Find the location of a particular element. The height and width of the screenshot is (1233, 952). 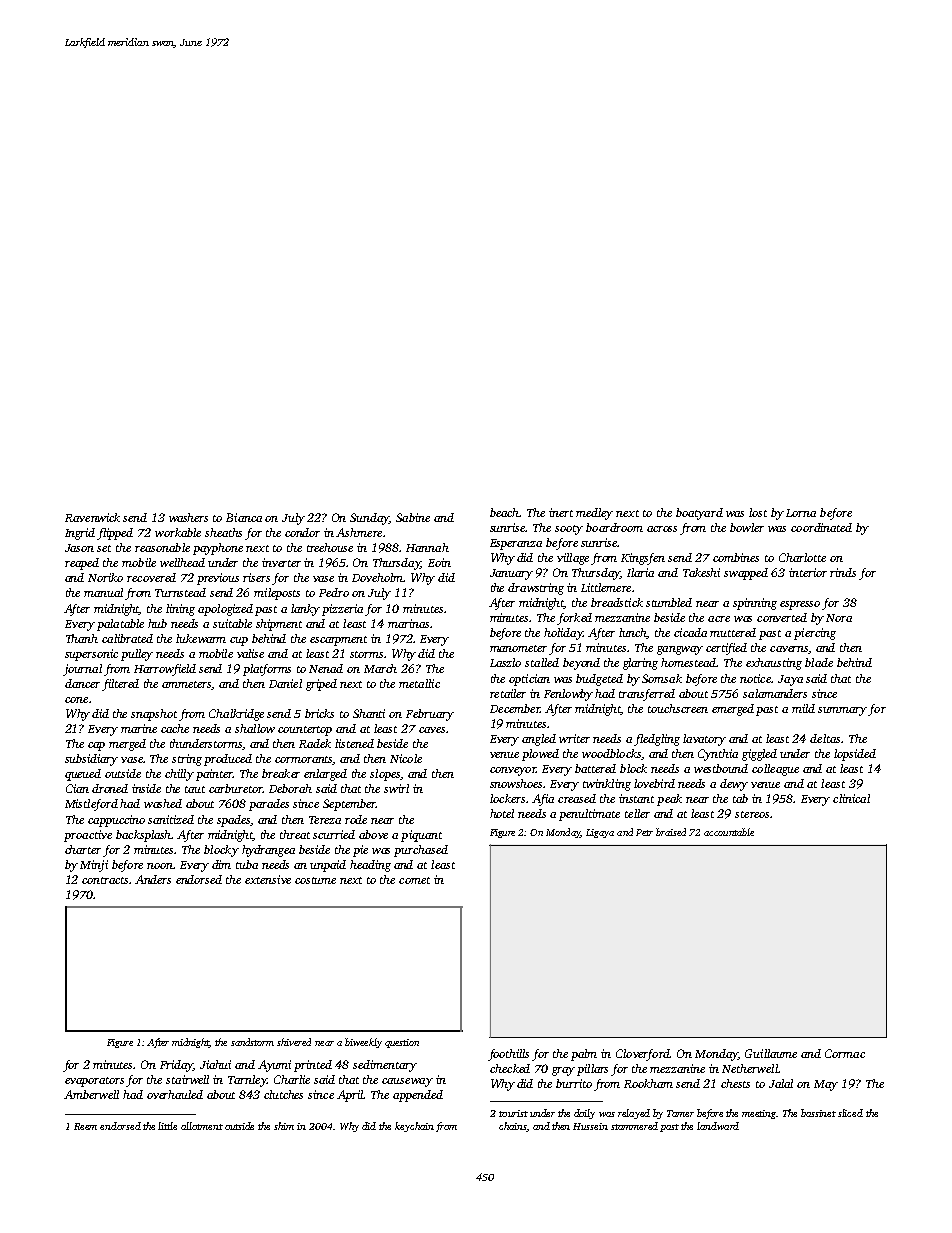

writer is located at coordinates (574, 738).
